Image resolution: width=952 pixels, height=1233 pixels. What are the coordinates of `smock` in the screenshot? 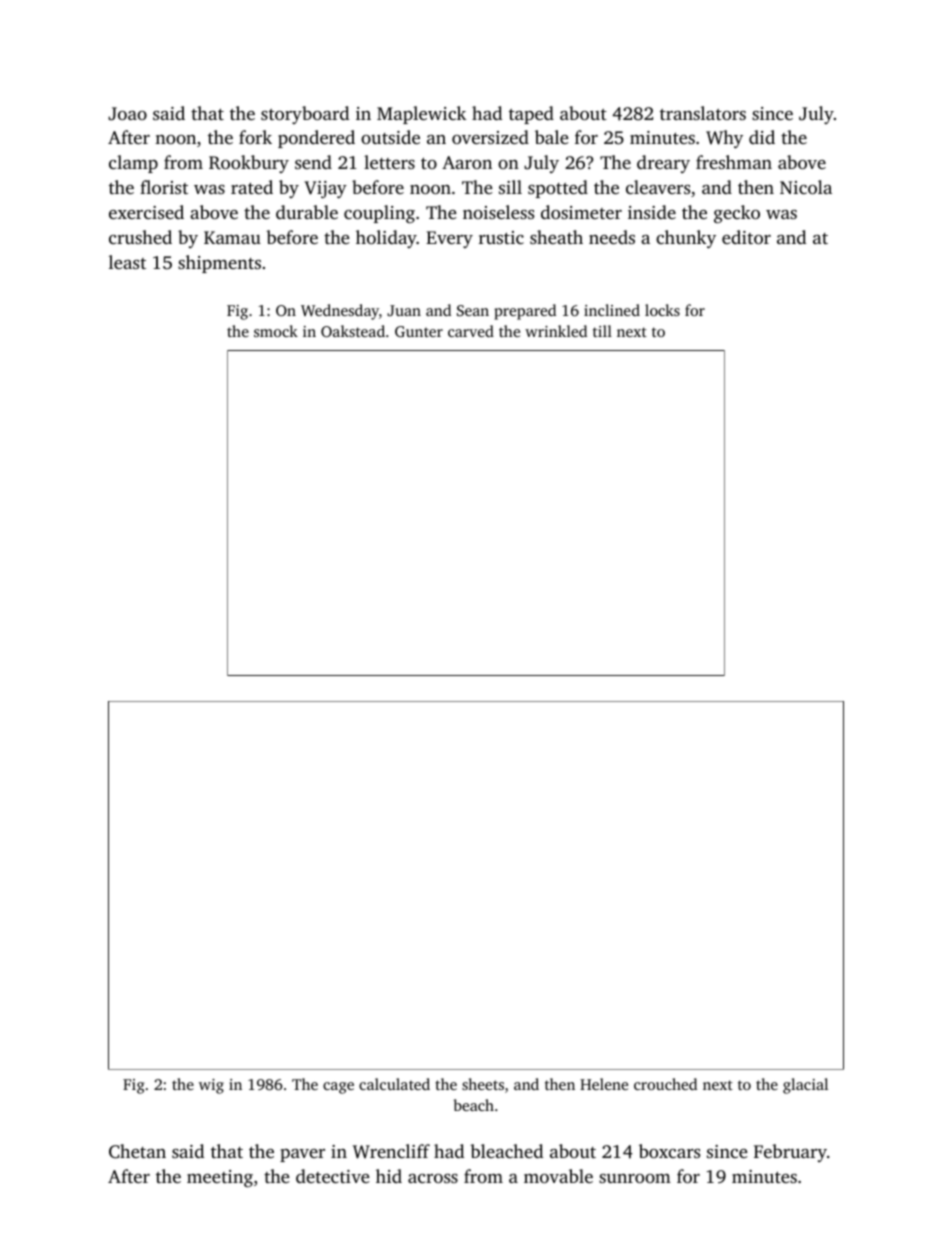 It's located at (276, 331).
